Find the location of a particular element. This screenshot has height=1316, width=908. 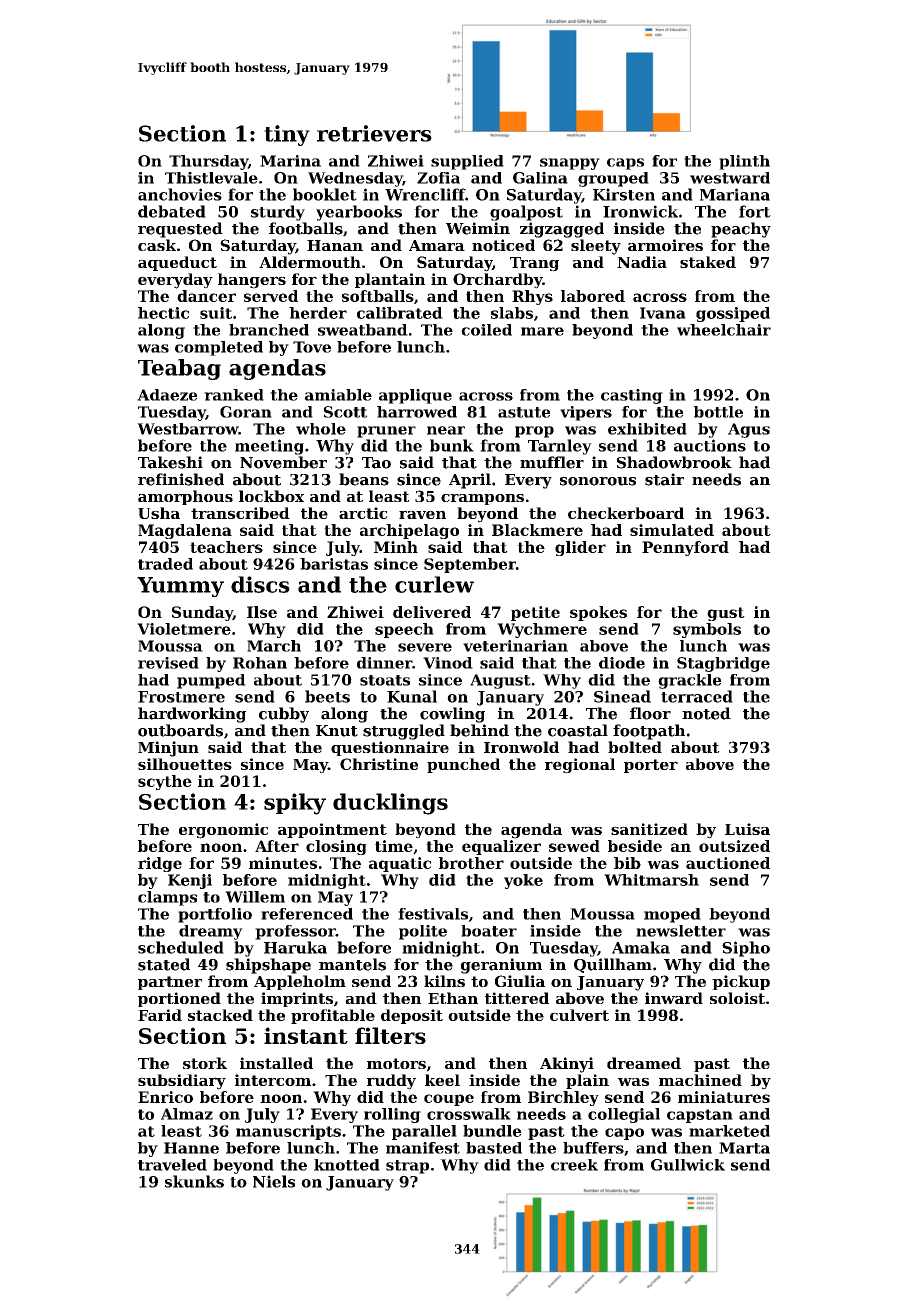

stacked is located at coordinates (220, 1015).
